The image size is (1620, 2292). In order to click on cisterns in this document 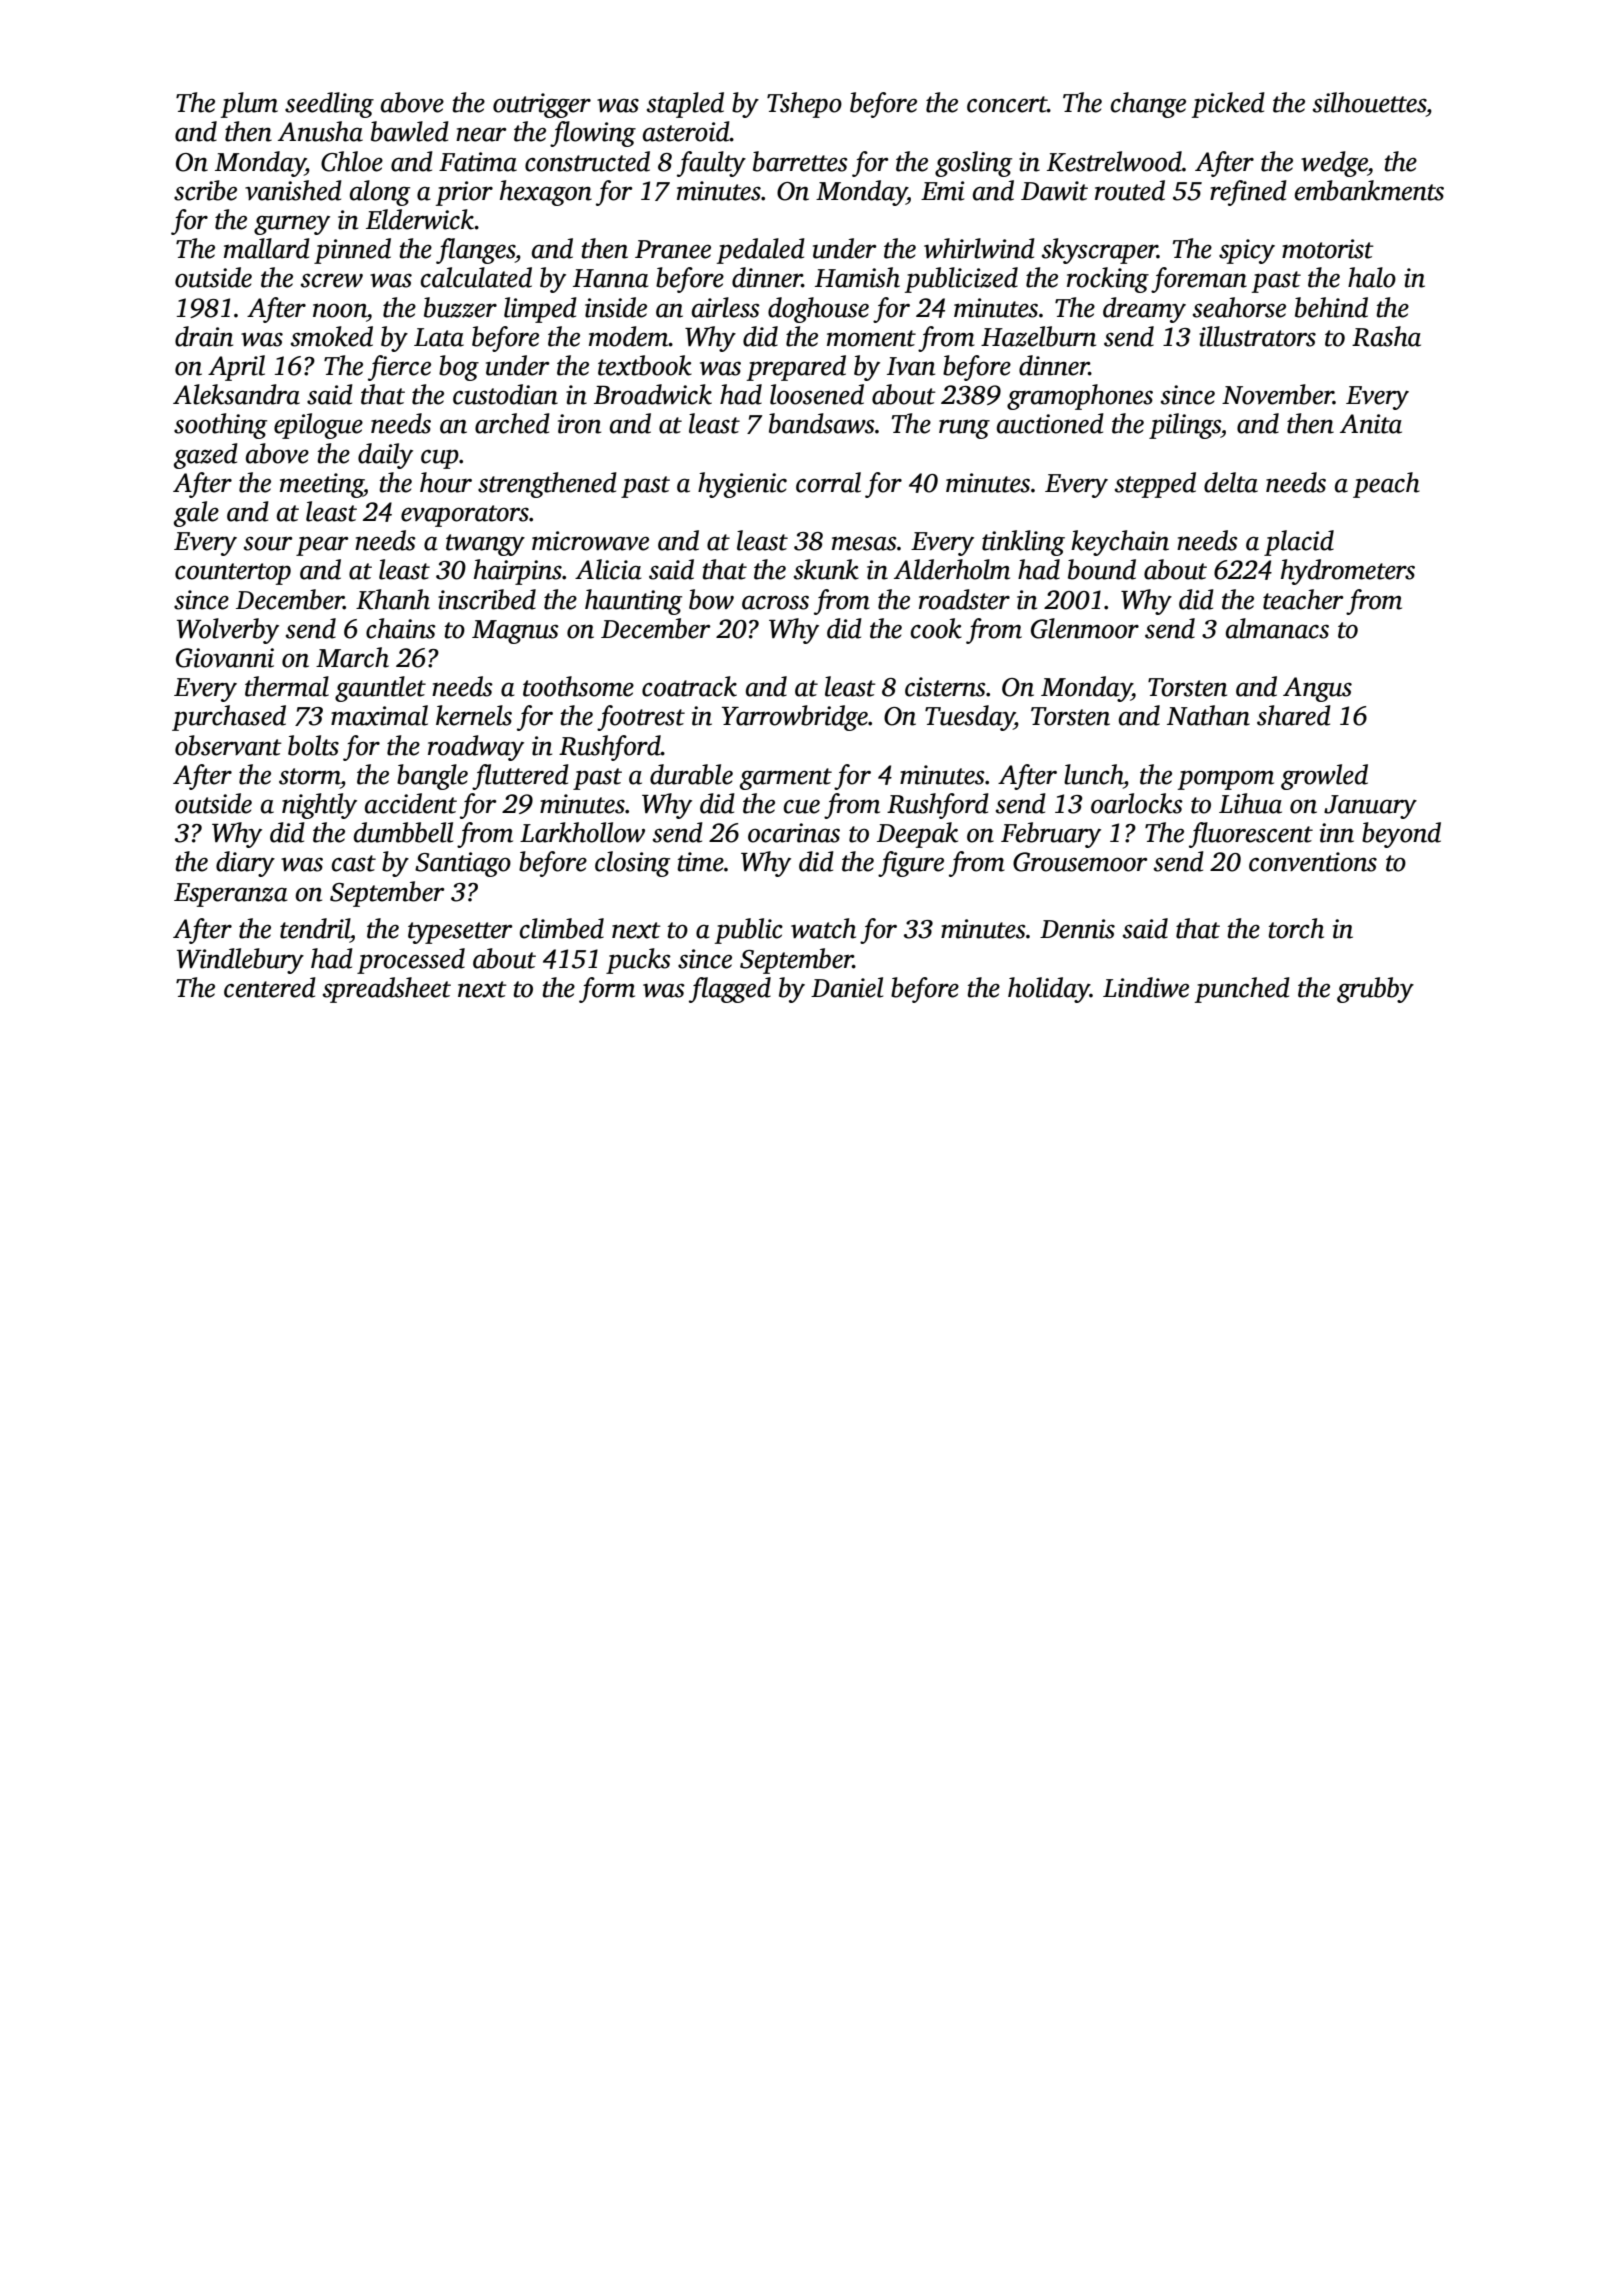, I will do `click(945, 687)`.
